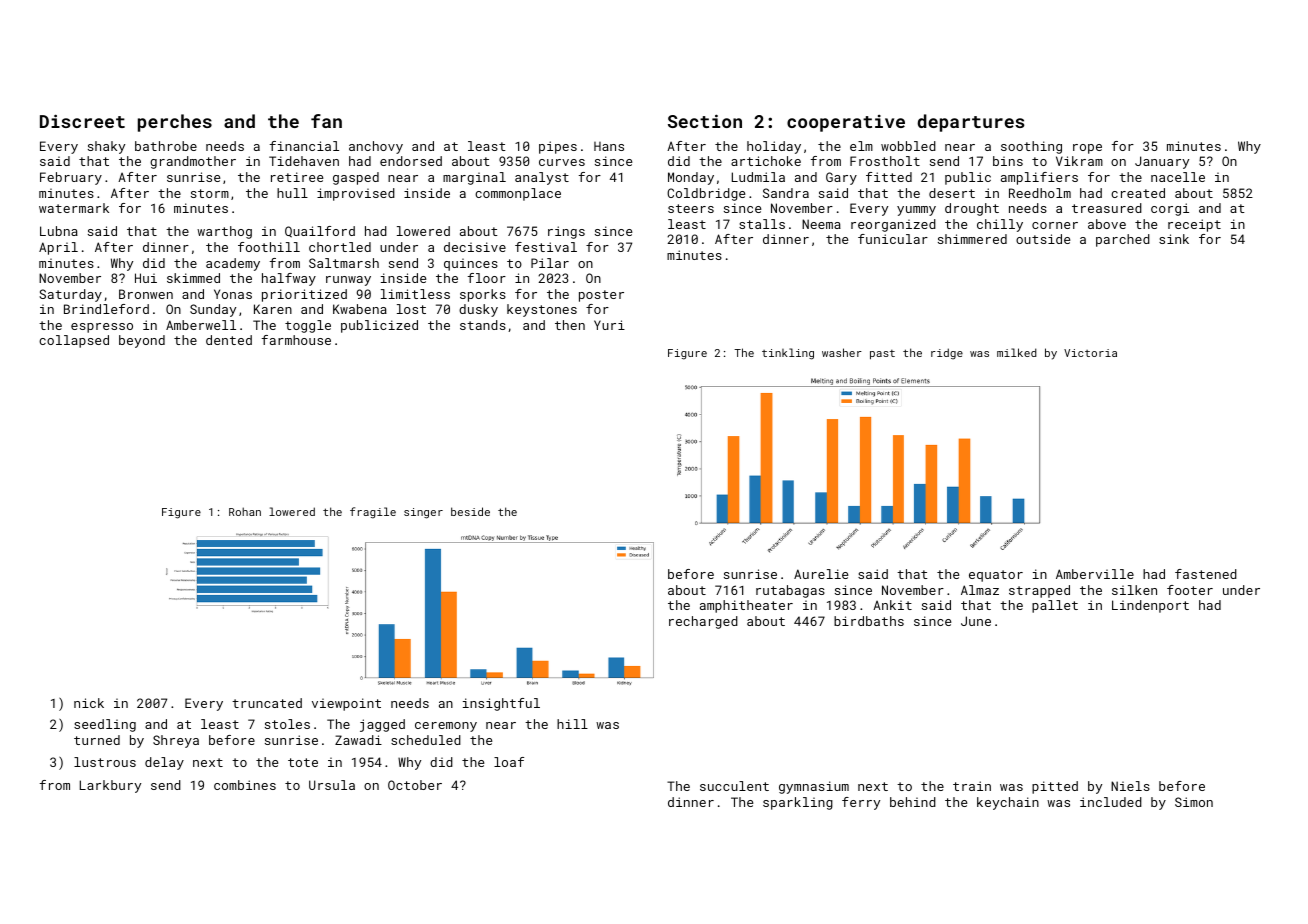 The width and height of the page is (1308, 924). Describe the element at coordinates (245, 511) in the page. I see `Rohan` at that location.
